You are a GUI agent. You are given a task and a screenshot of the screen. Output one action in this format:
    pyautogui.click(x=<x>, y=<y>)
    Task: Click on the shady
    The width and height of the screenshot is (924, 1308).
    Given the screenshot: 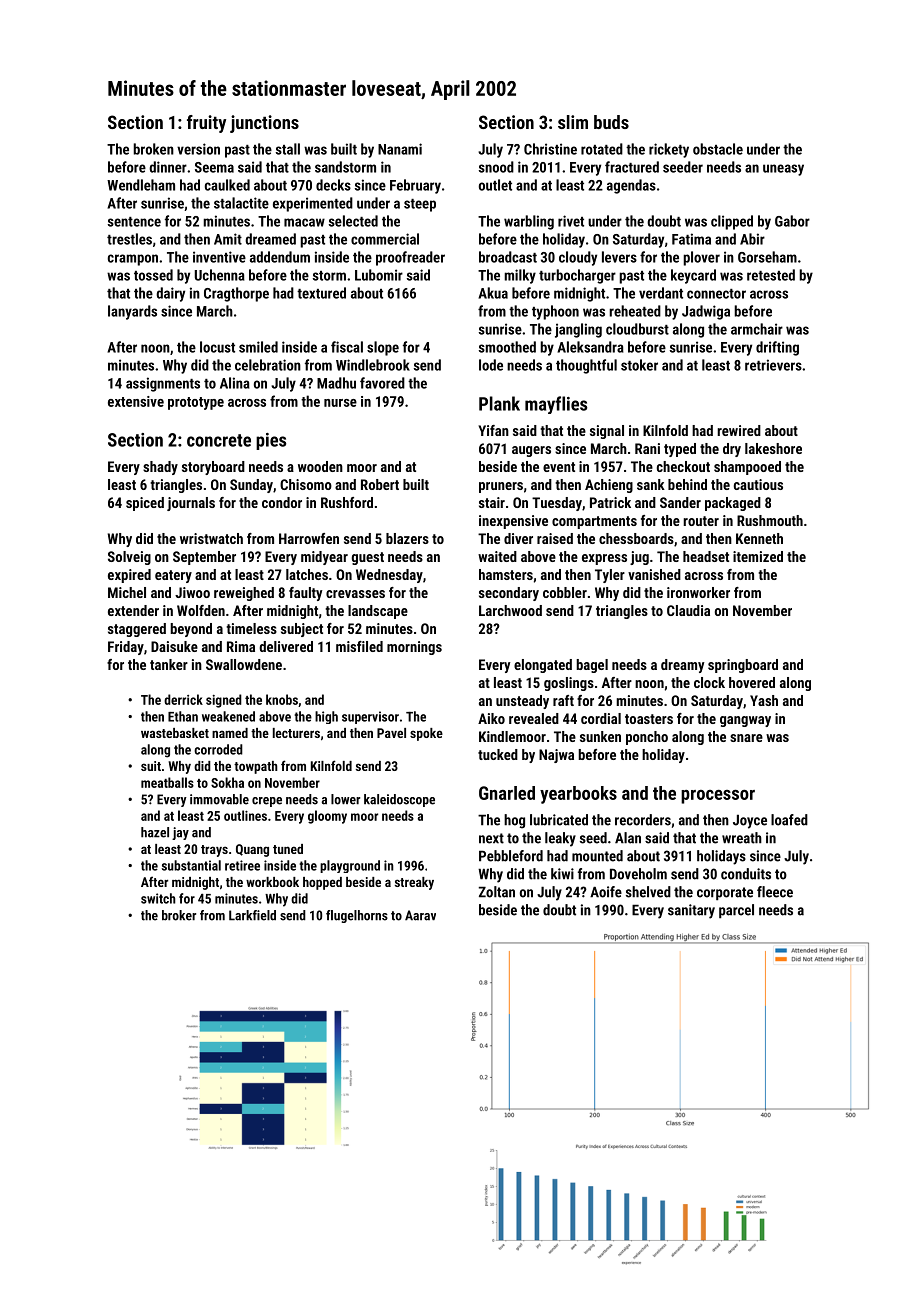 What is the action you would take?
    pyautogui.click(x=160, y=468)
